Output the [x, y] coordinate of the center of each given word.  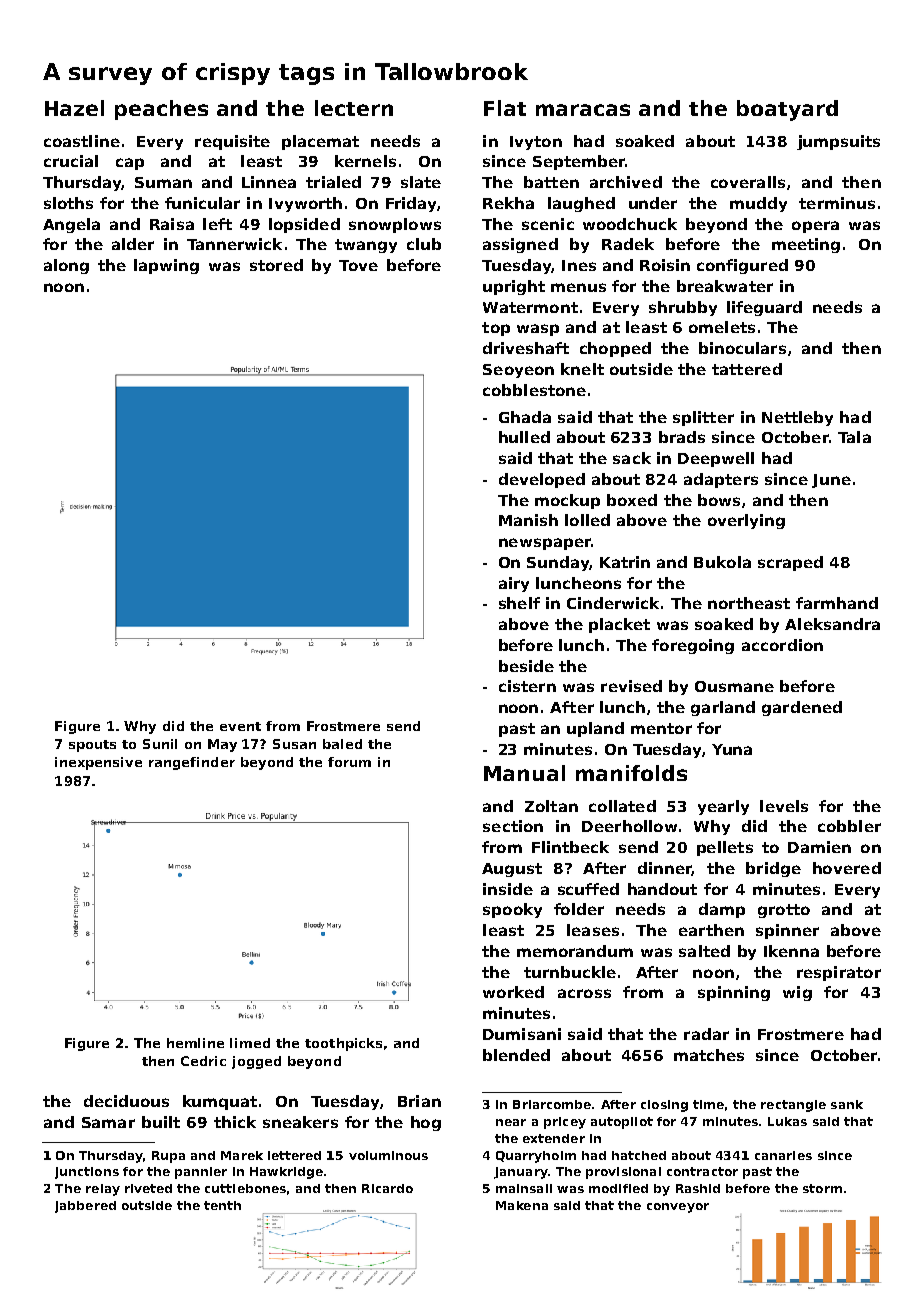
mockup [567, 501]
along [66, 266]
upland [595, 729]
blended [516, 1055]
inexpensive [98, 763]
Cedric [203, 1061]
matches [709, 1055]
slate [421, 182]
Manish [528, 520]
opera [815, 227]
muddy [758, 204]
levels [784, 806]
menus [578, 287]
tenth [222, 1205]
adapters [721, 480]
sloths [68, 203]
